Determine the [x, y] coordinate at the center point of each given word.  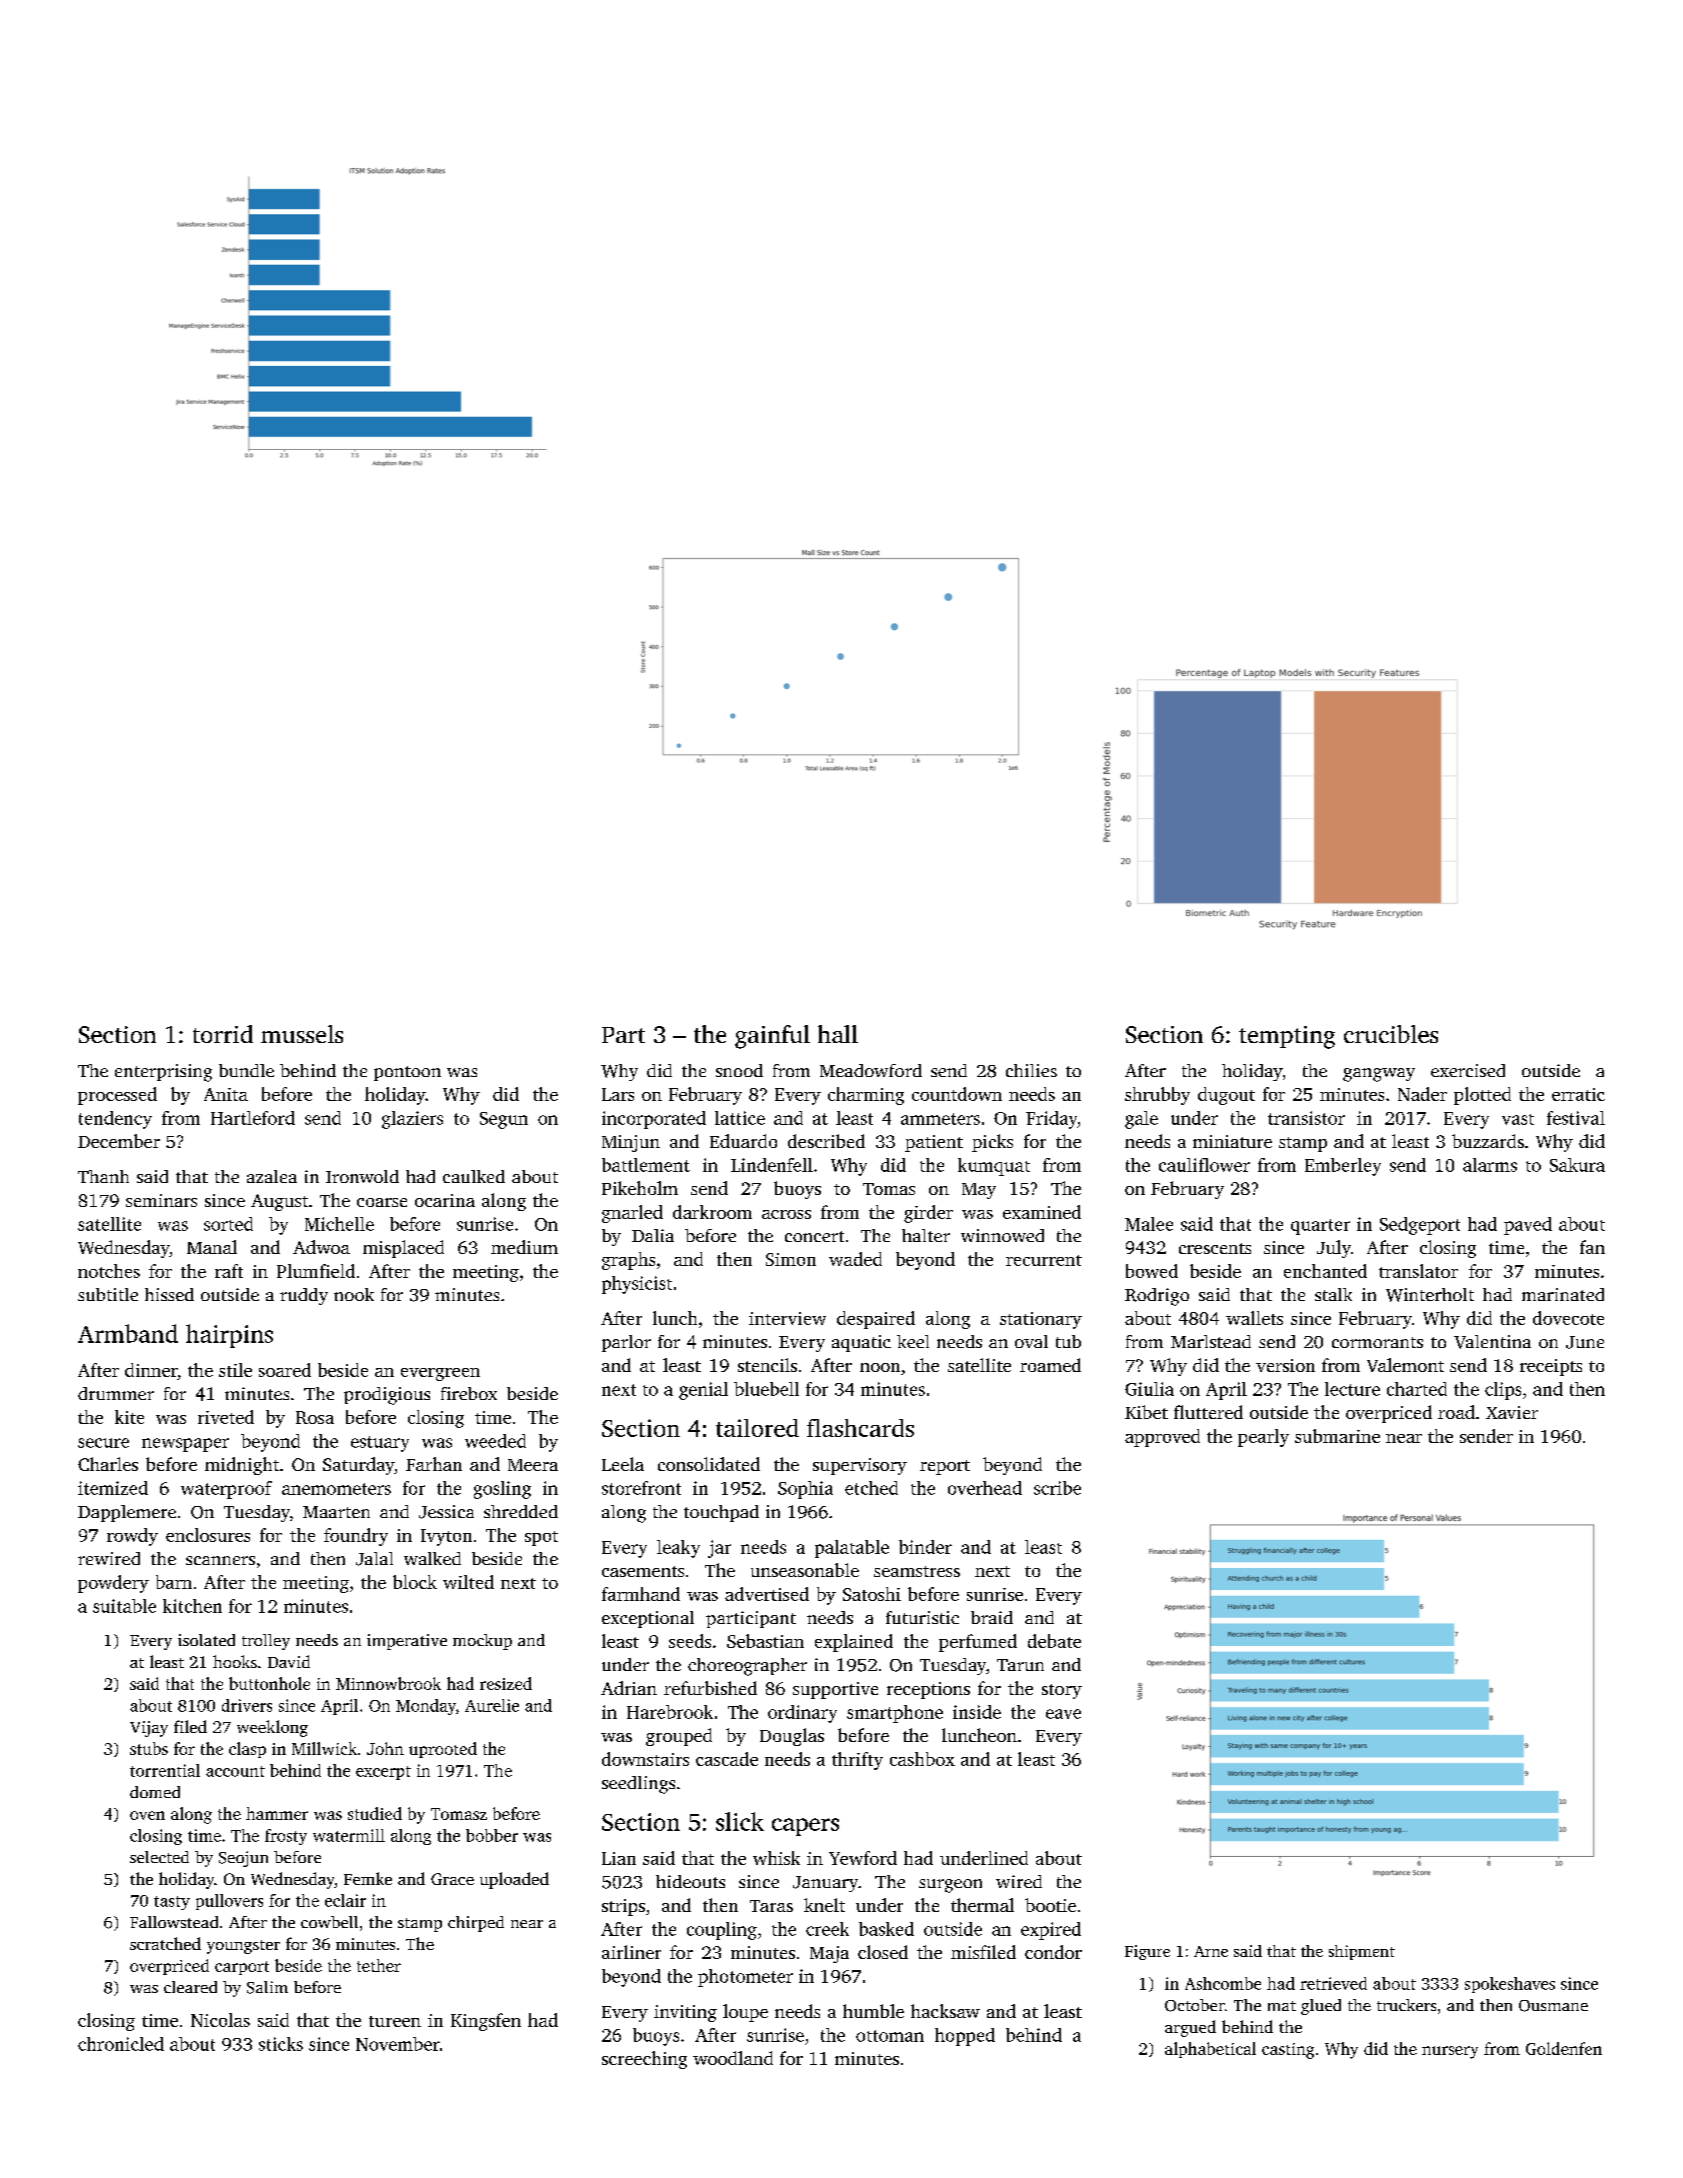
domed [155, 1792]
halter [926, 1235]
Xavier [1512, 1412]
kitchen [192, 1606]
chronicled [121, 2044]
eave [1063, 1714]
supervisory [860, 1466]
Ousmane [1553, 2006]
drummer [116, 1393]
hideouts [690, 1881]
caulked [474, 1176]
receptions [928, 1690]
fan [1592, 1247]
